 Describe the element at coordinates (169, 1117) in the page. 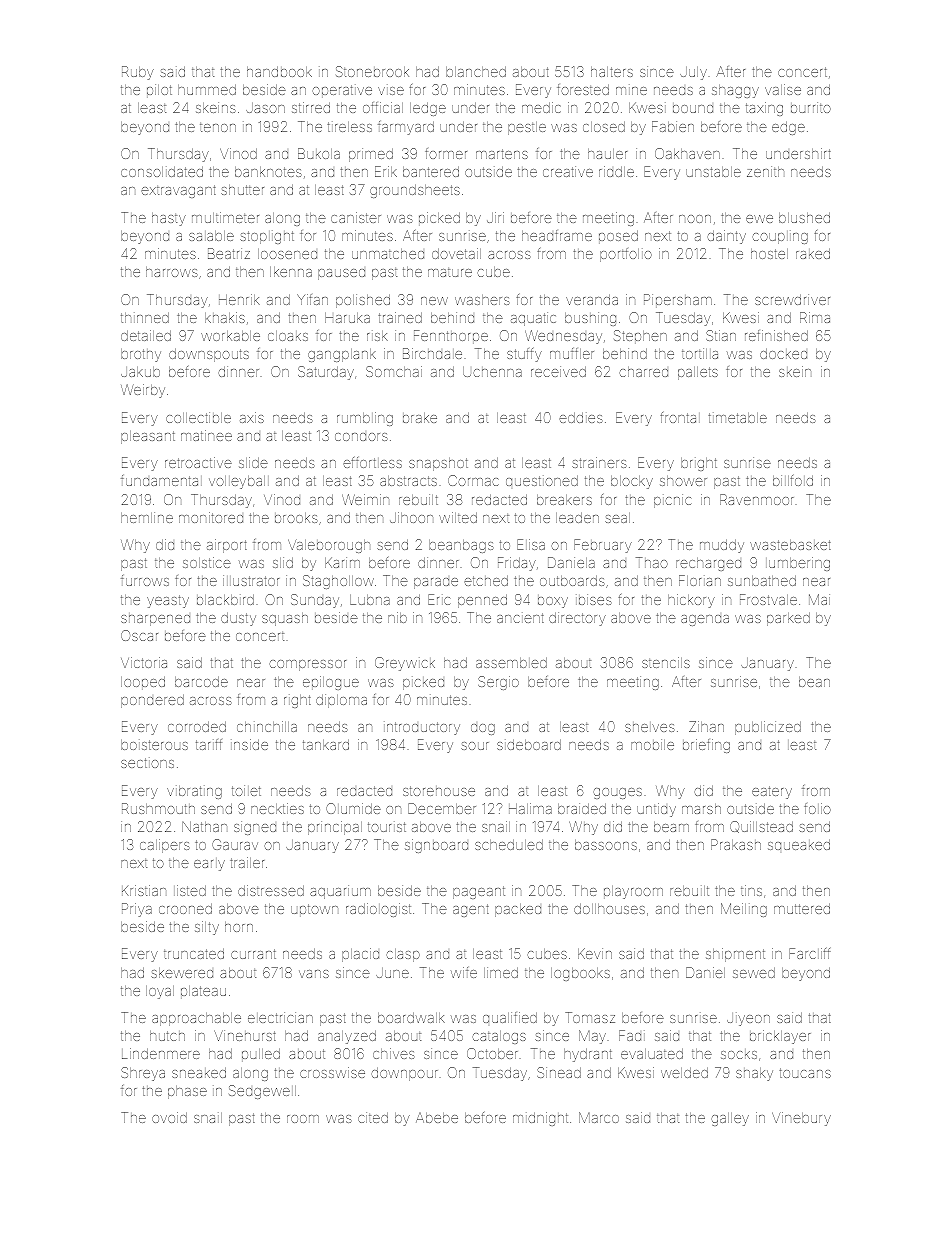

I see `ovoid` at that location.
